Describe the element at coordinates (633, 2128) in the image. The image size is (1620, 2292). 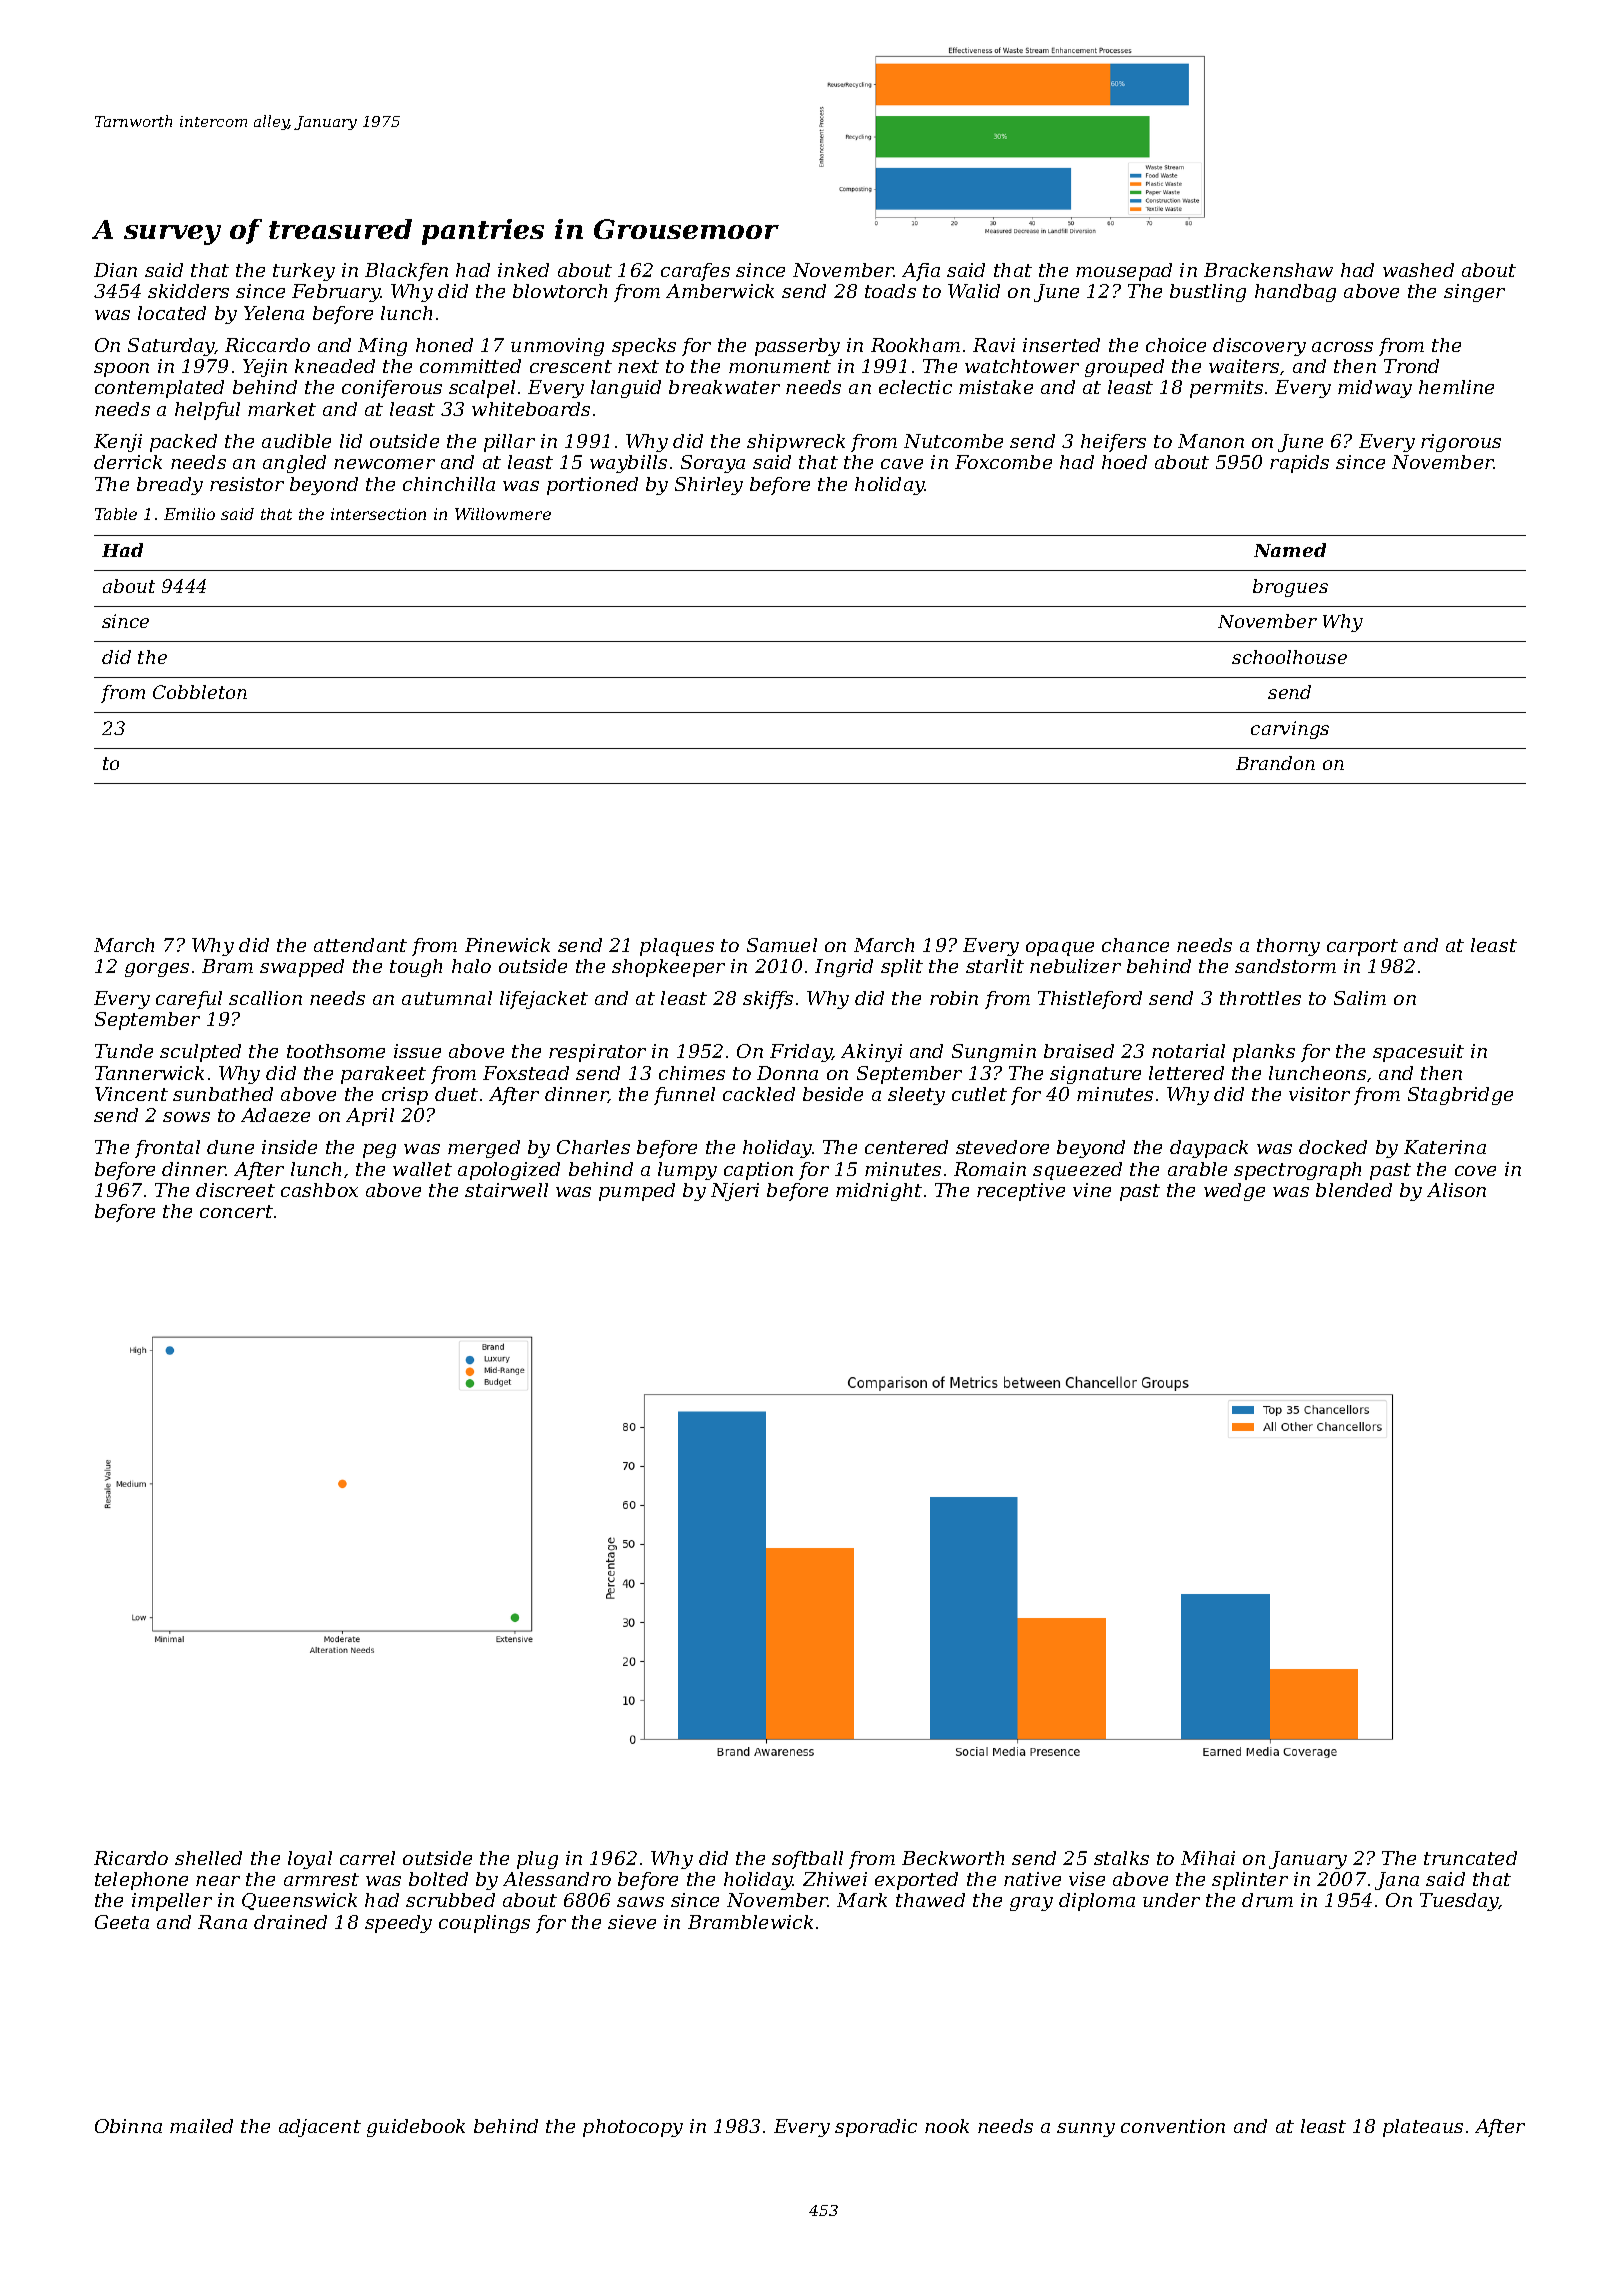
I see `photocopy` at that location.
